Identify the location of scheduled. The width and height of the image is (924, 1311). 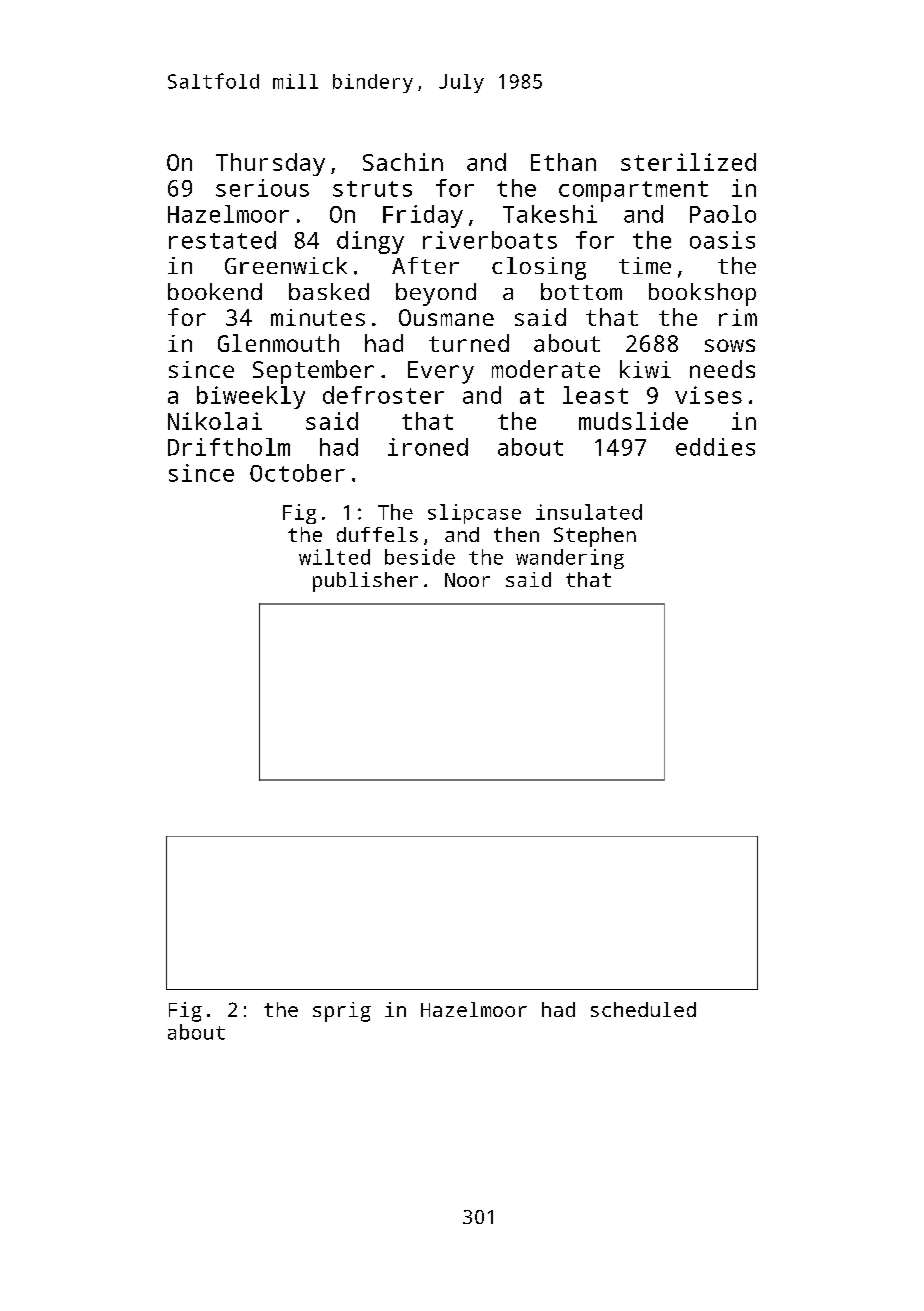
(643, 1009).
